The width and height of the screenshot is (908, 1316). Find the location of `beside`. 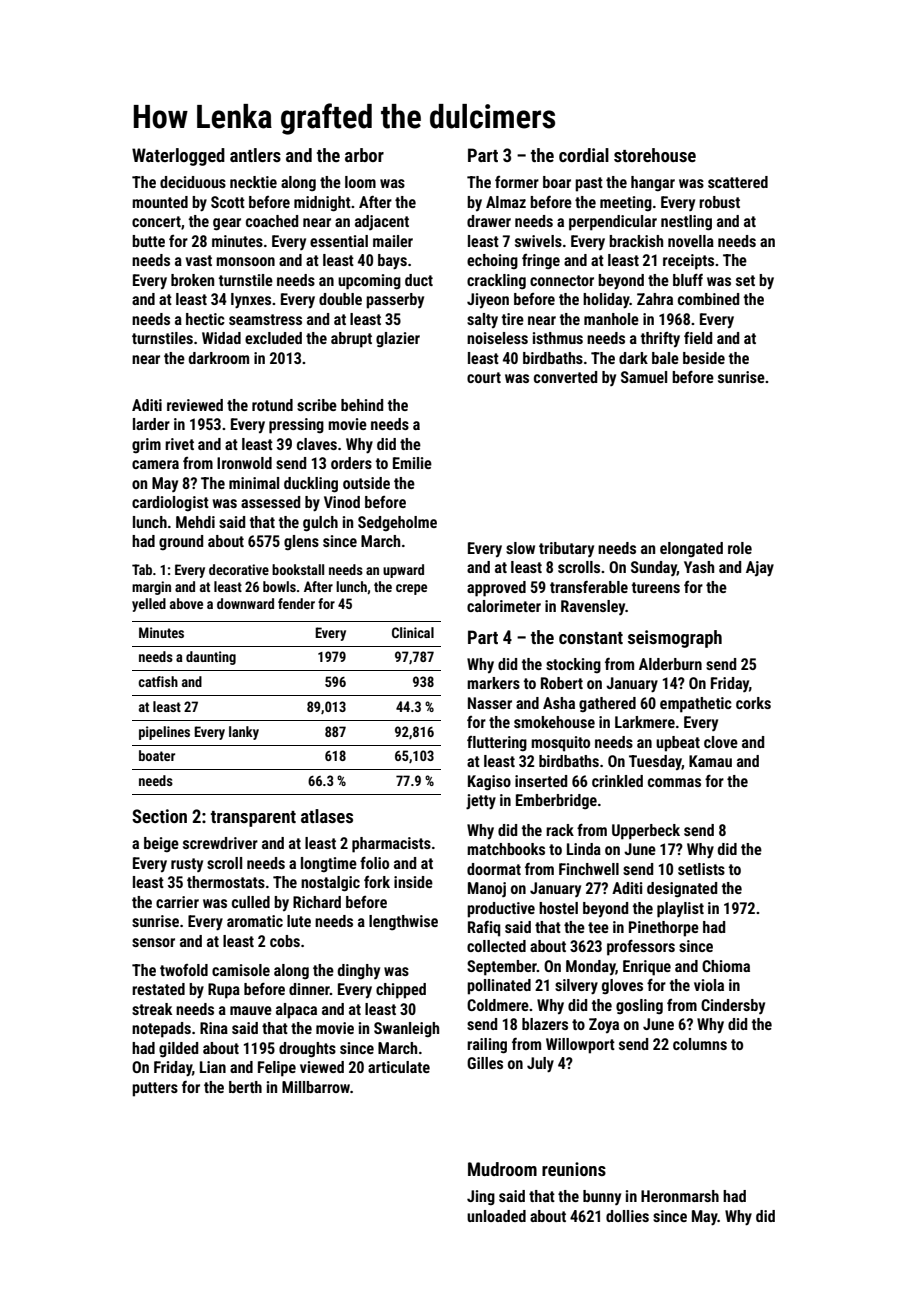

beside is located at coordinates (704, 358).
